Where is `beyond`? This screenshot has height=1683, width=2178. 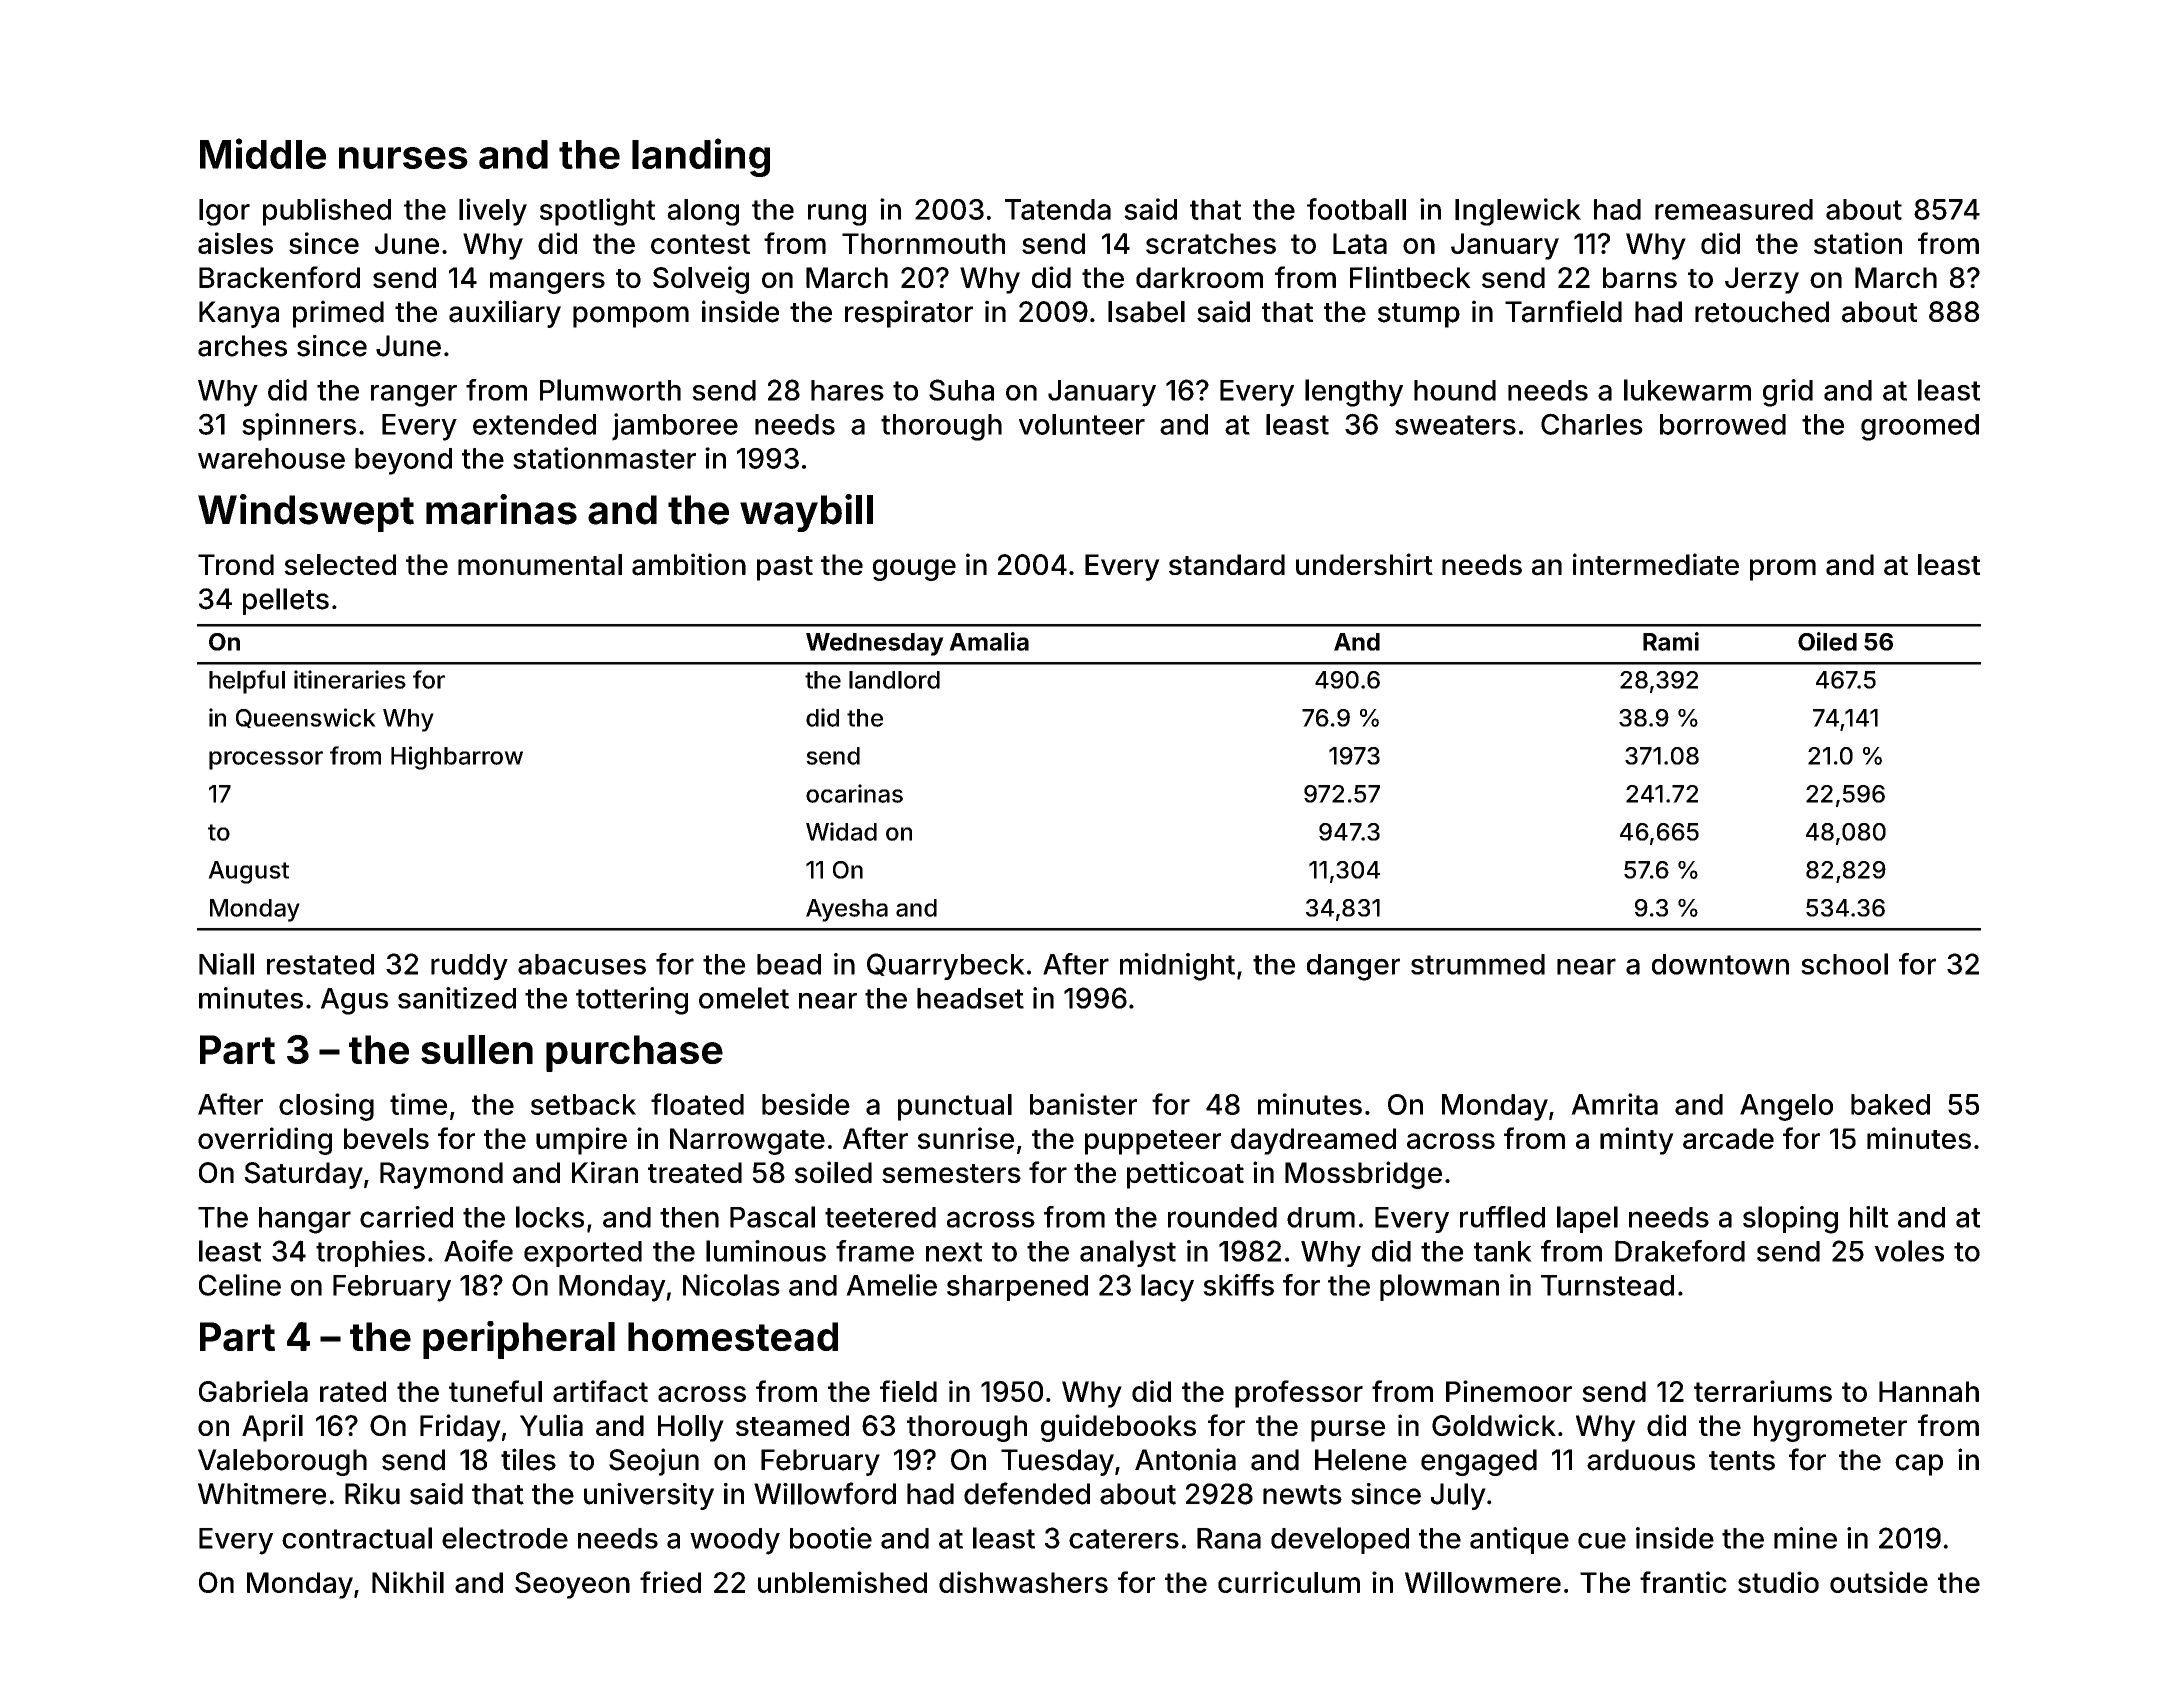
beyond is located at coordinates (403, 461).
